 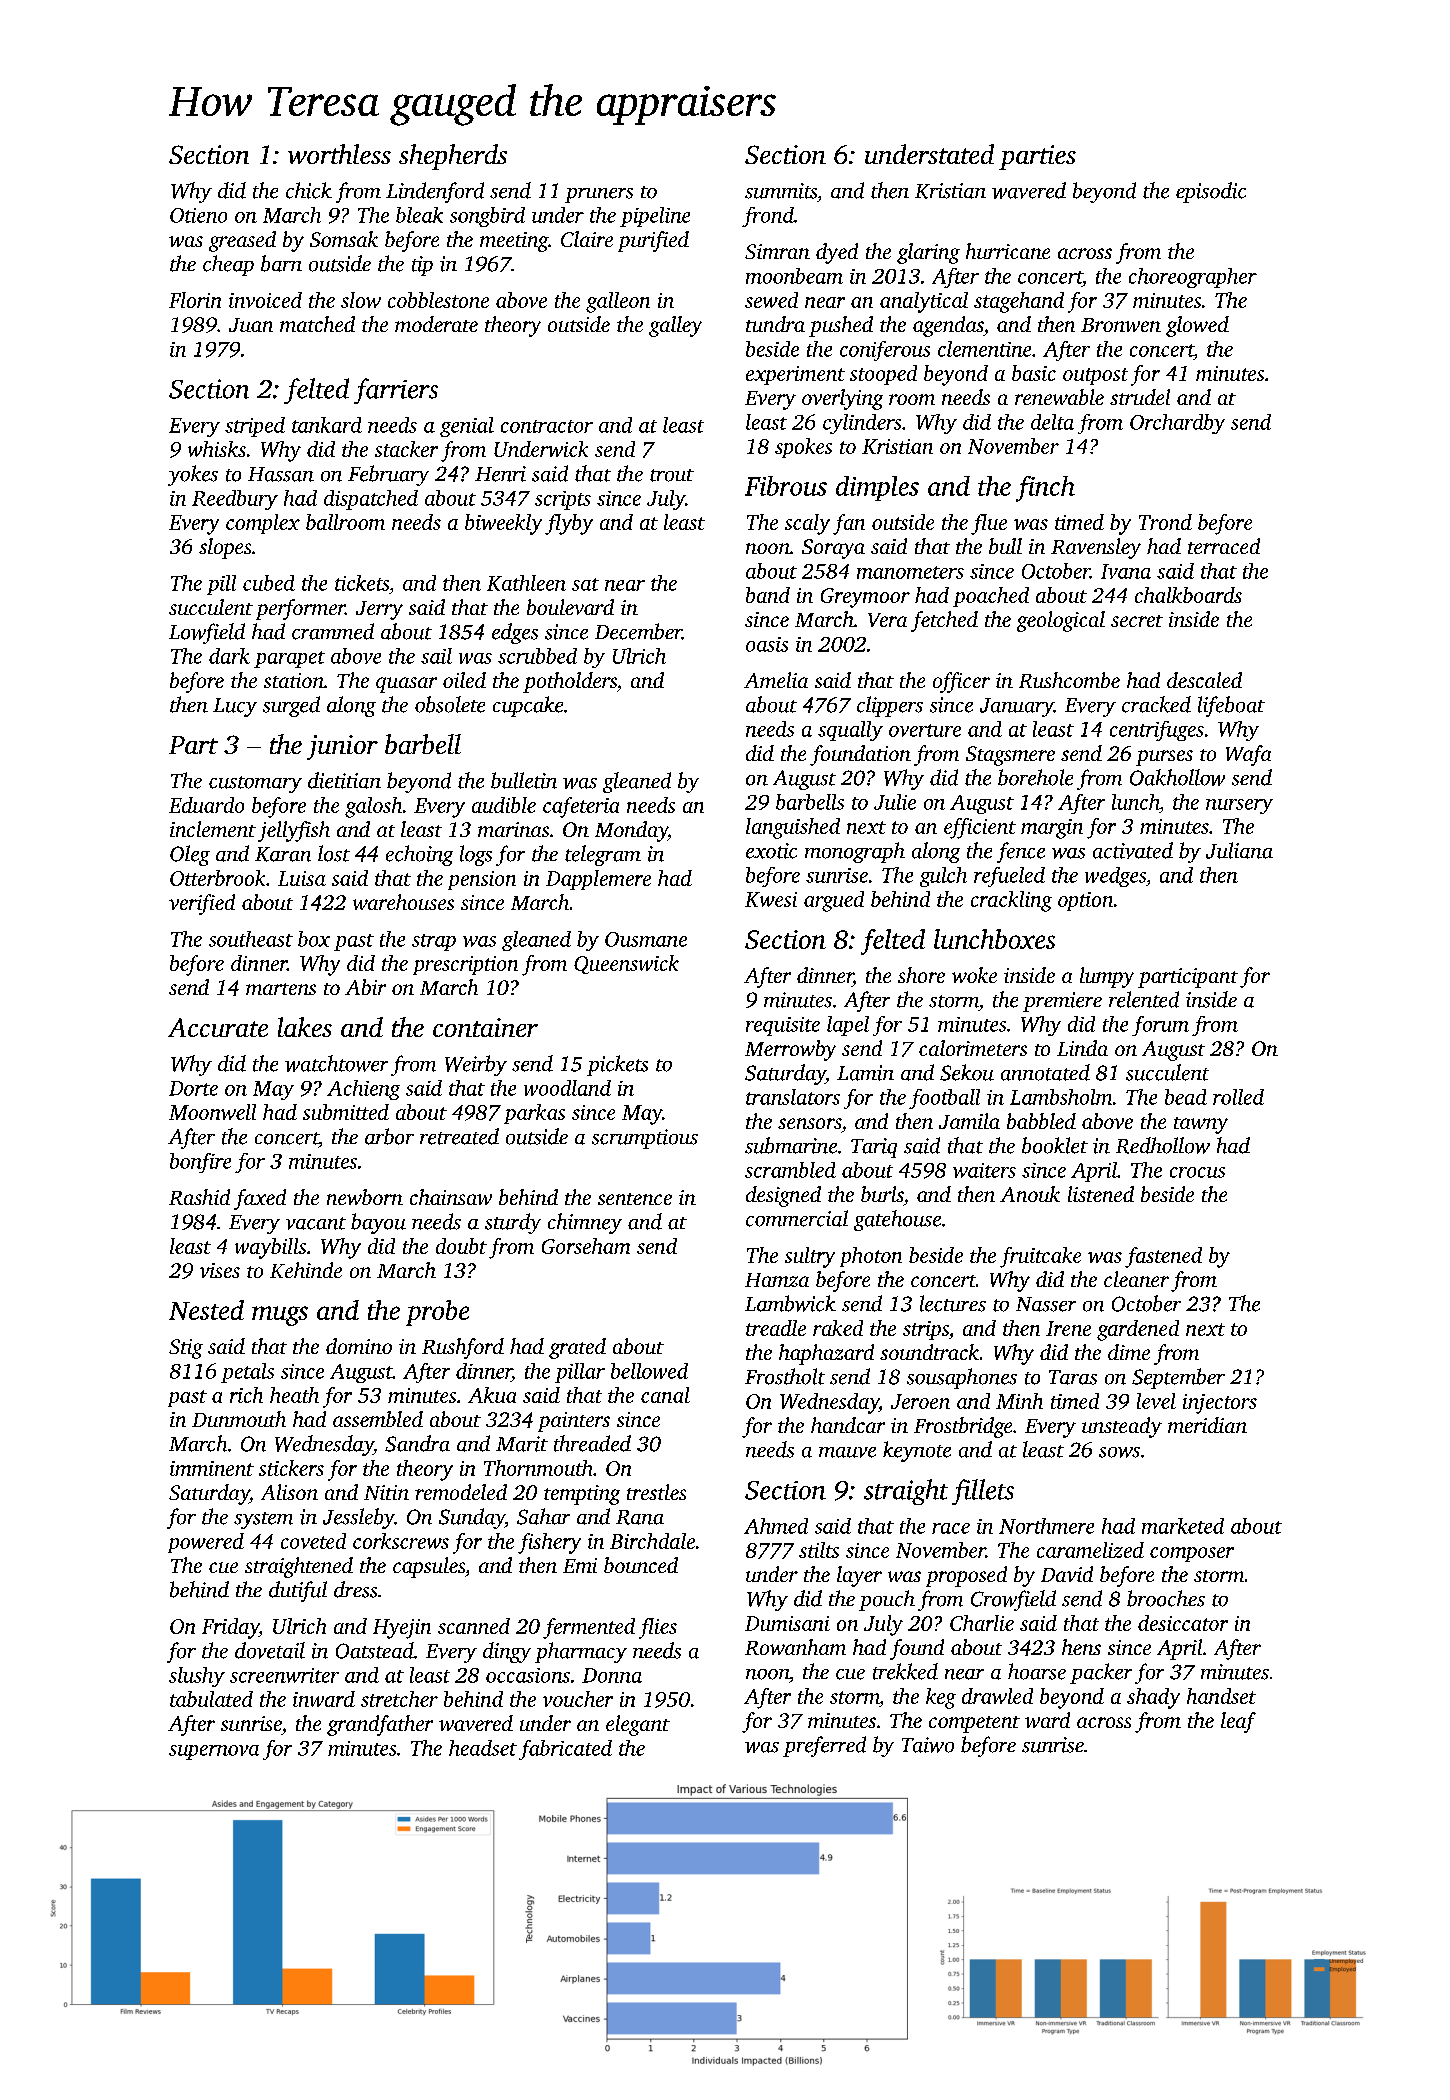 What do you see at coordinates (399, 1699) in the screenshot?
I see `stretcher` at bounding box center [399, 1699].
